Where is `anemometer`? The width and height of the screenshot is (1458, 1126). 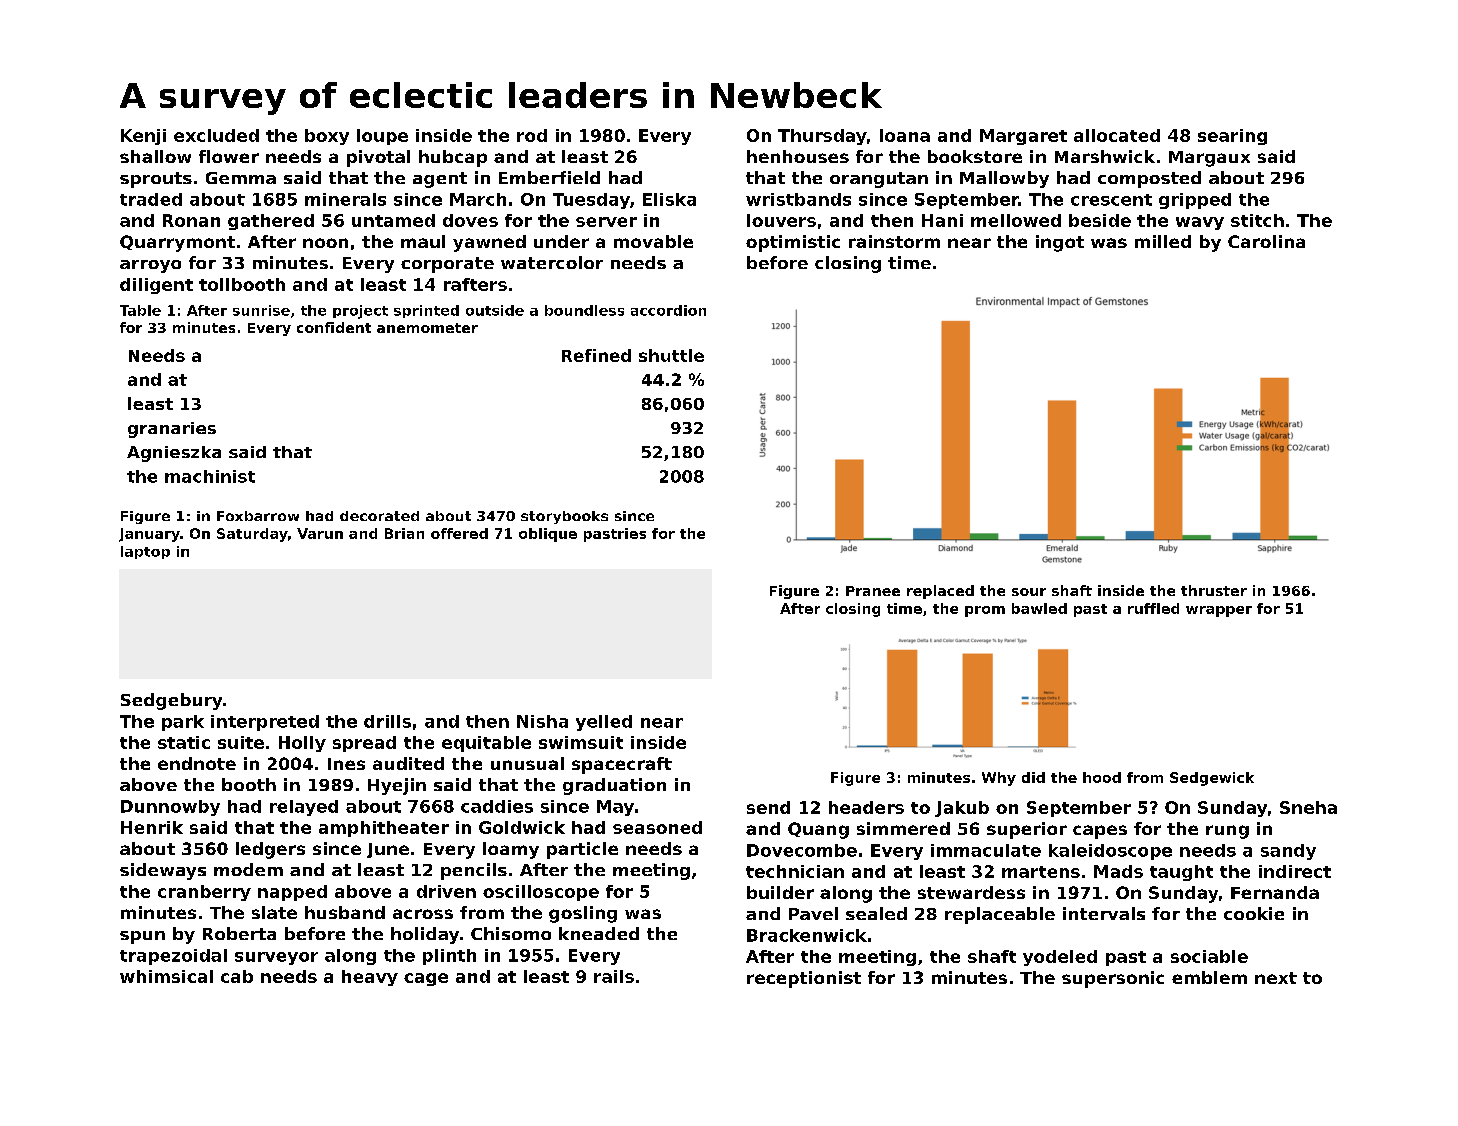 anemometer is located at coordinates (427, 328).
